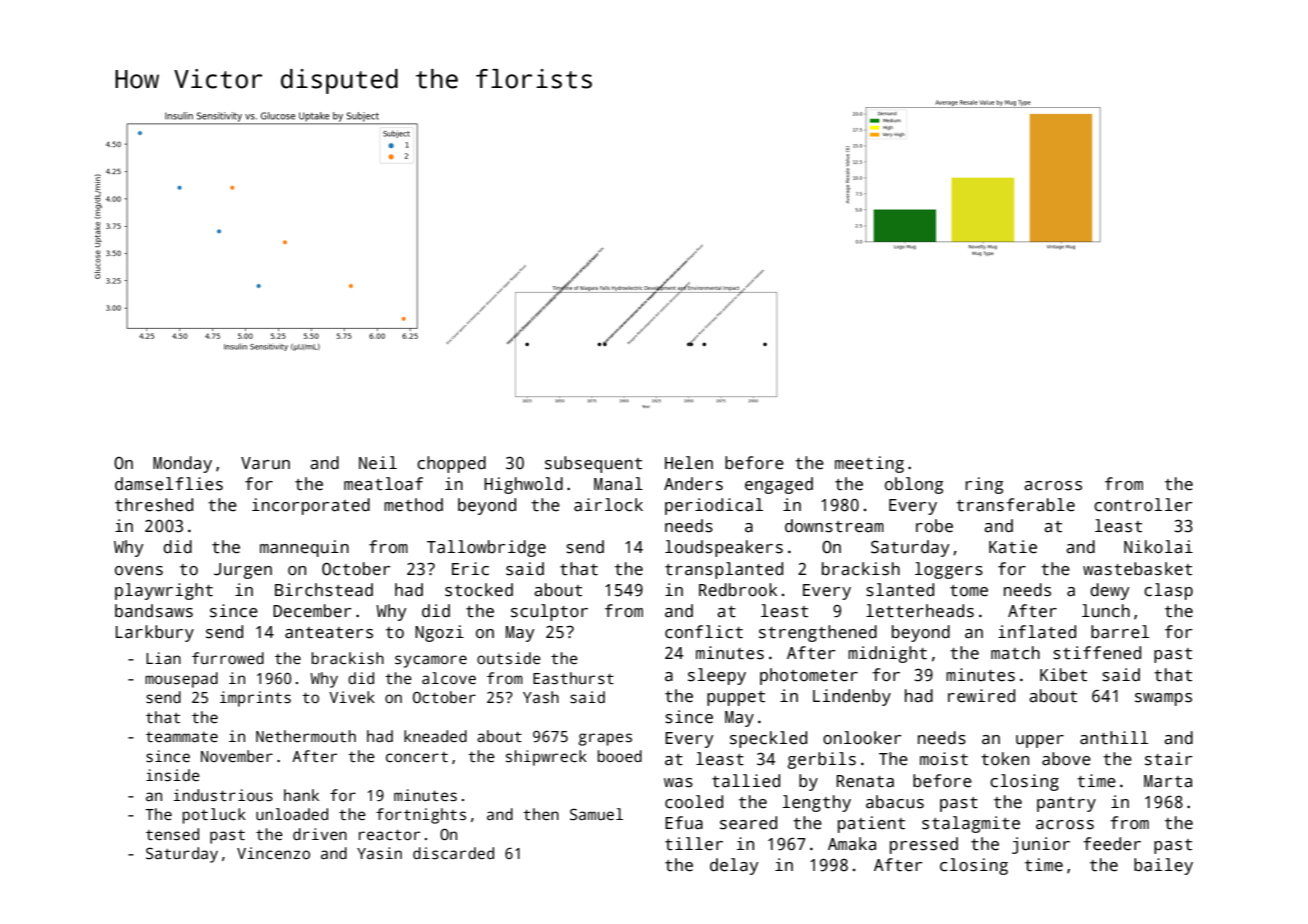  I want to click on Varun, so click(265, 463).
